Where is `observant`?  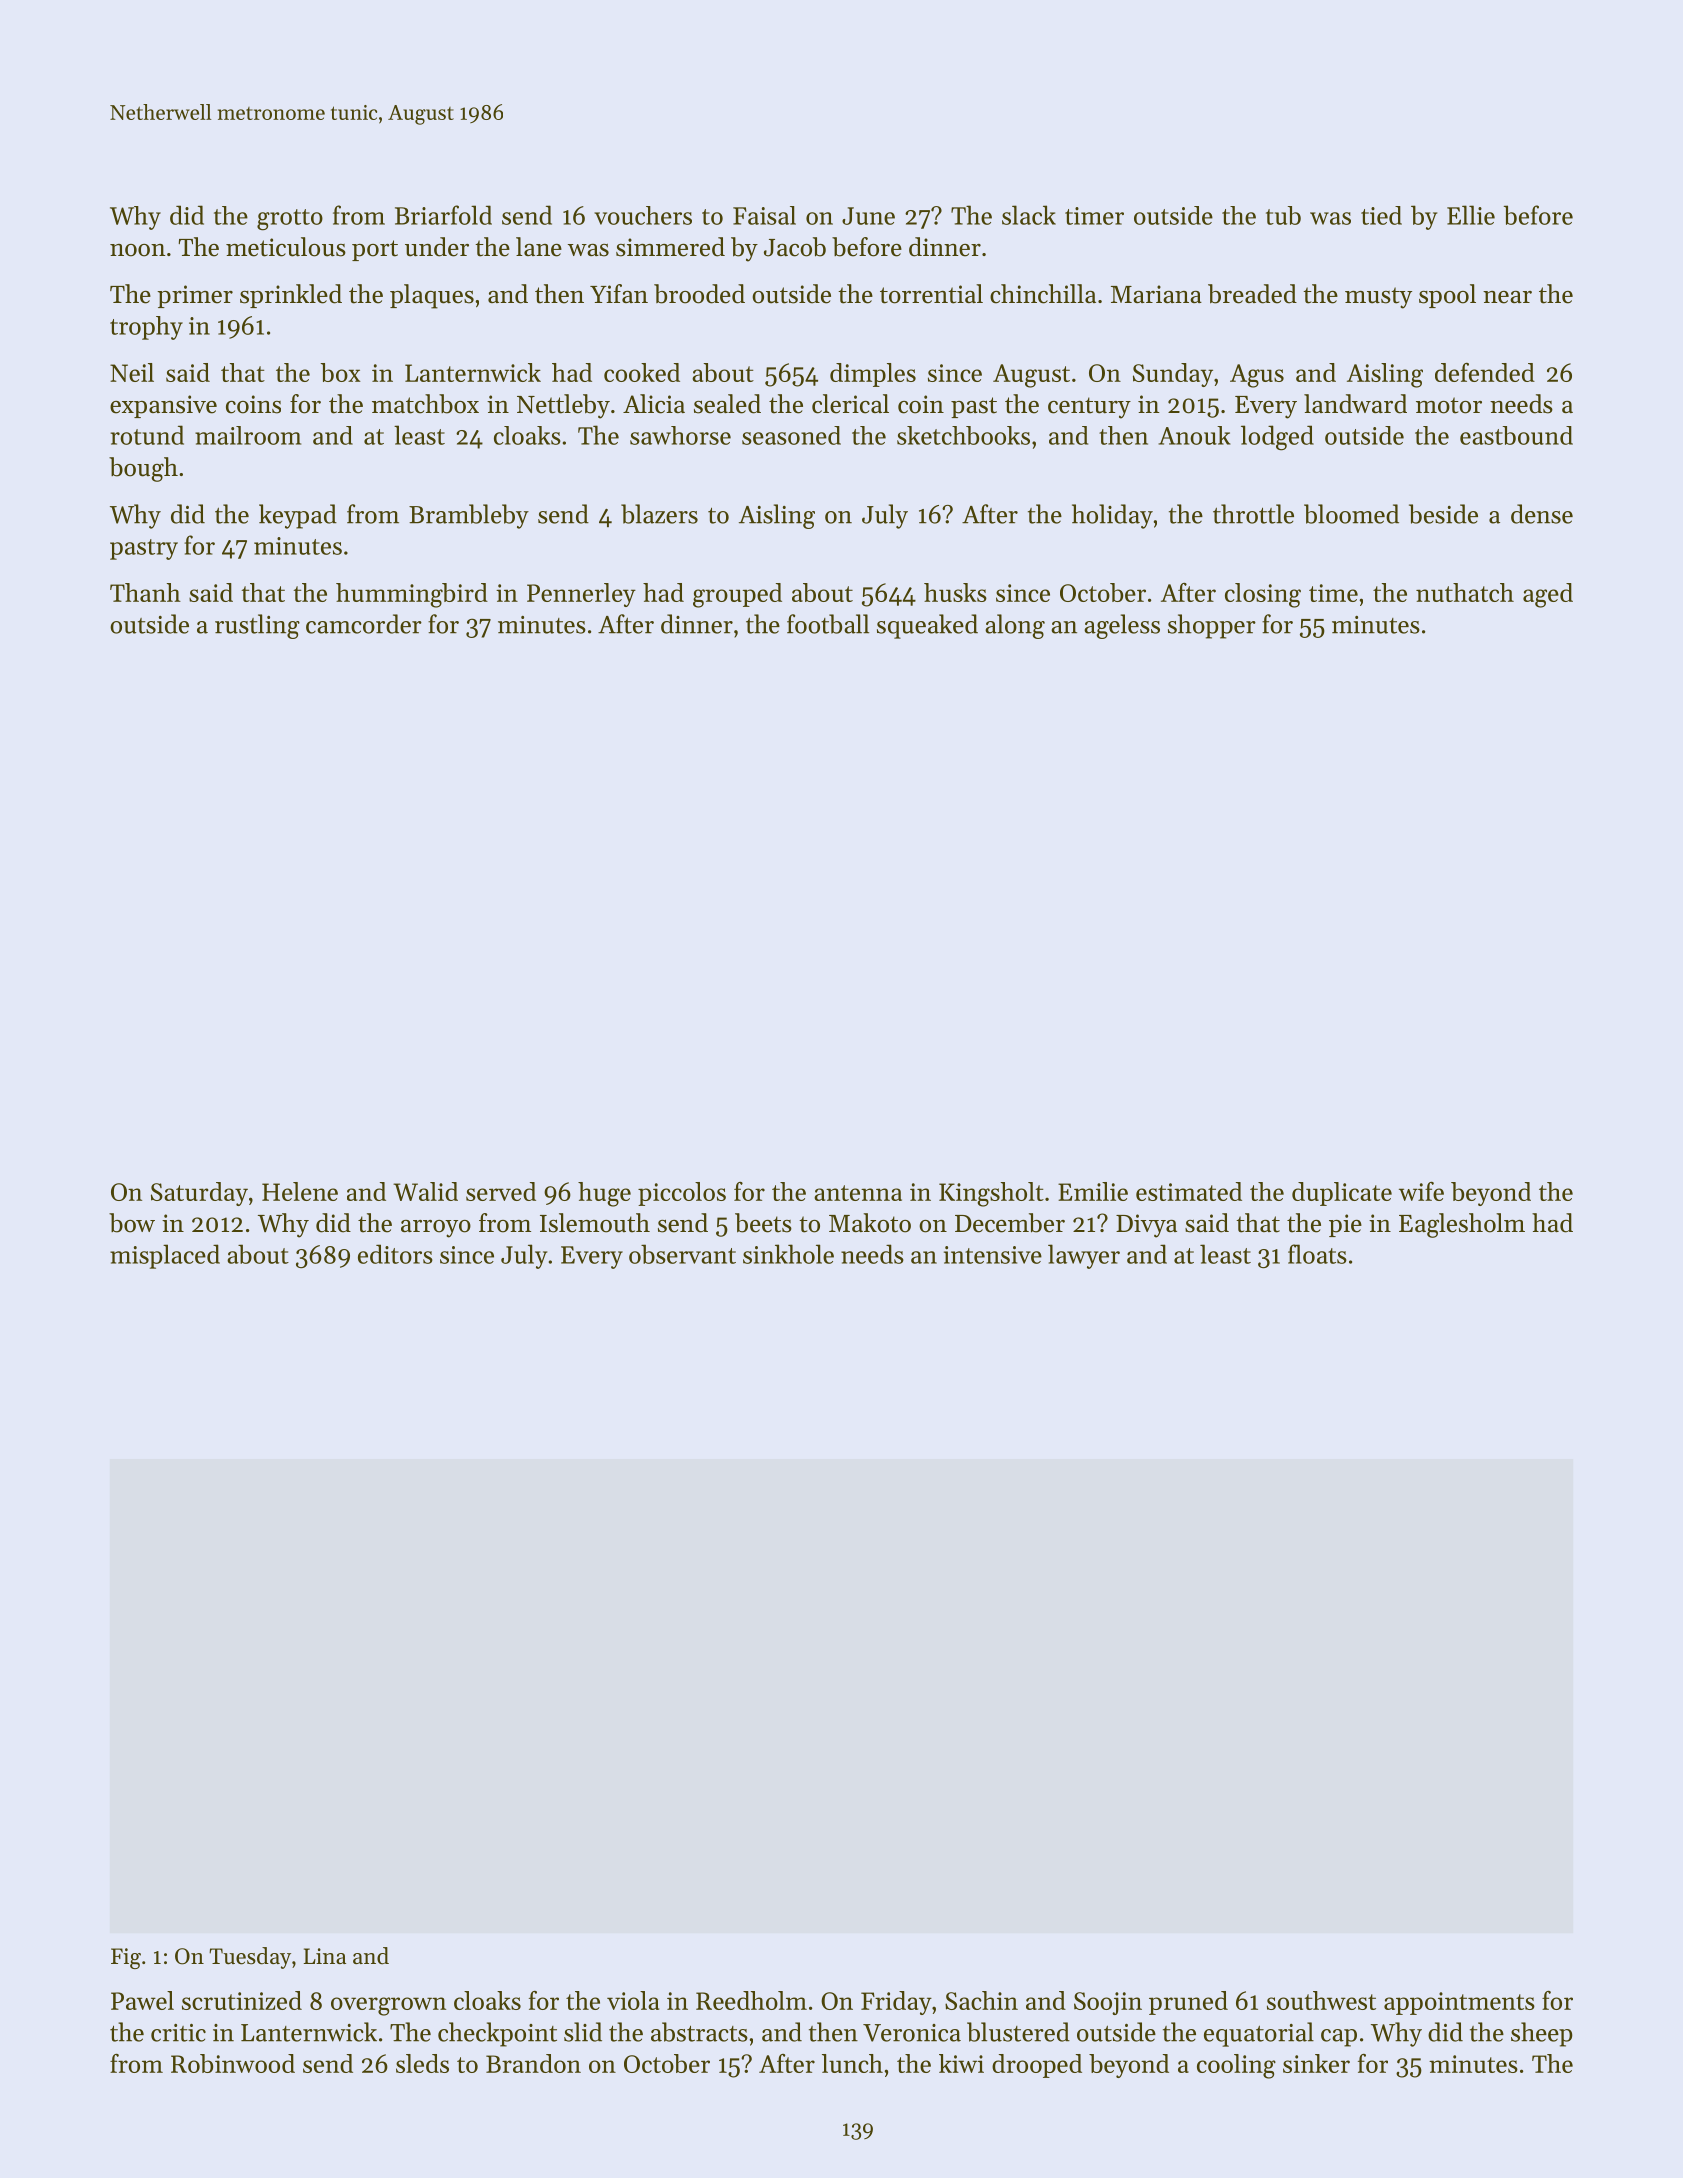 observant is located at coordinates (682, 1254).
